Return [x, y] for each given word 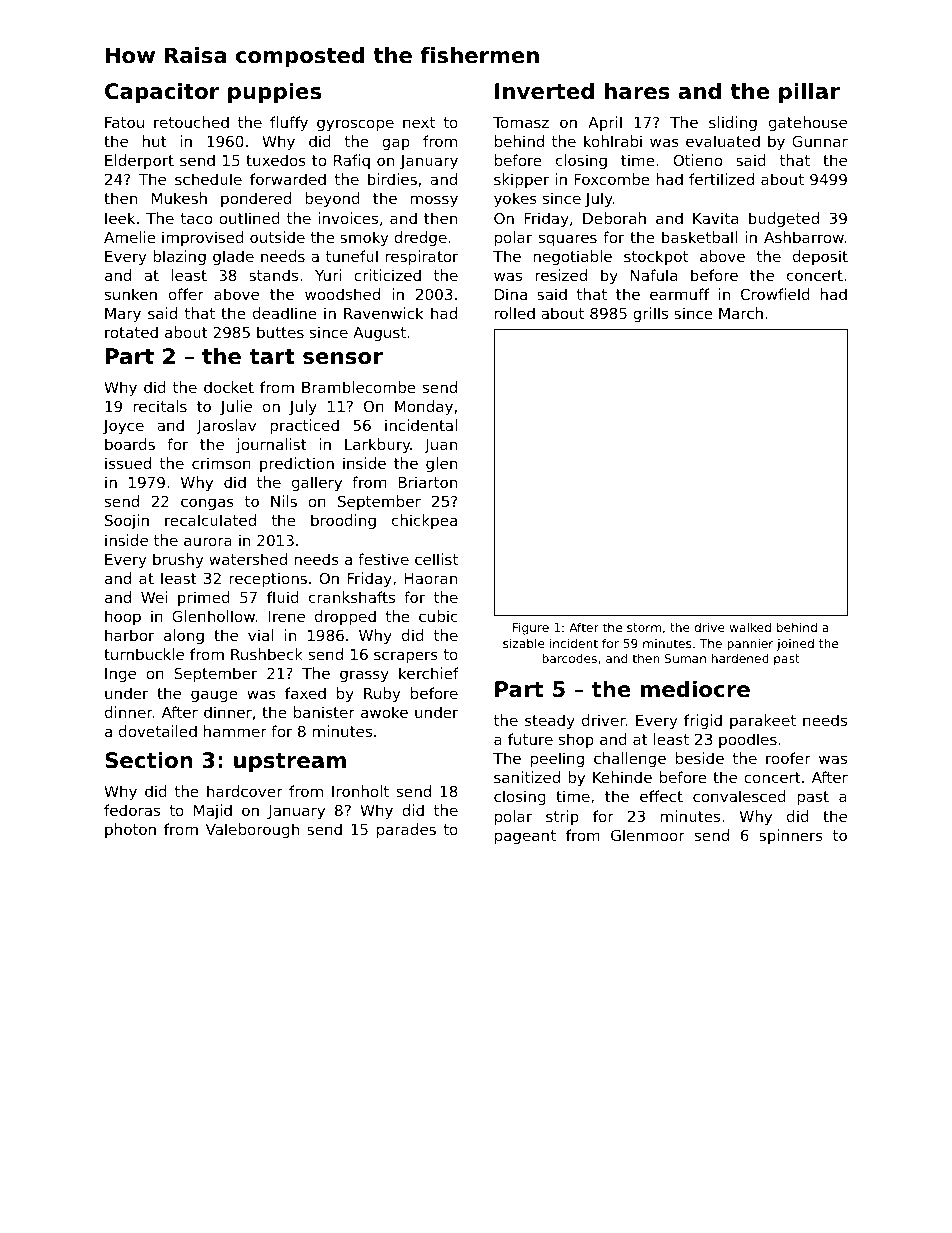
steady [550, 721]
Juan [440, 446]
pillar [809, 93]
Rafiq [352, 161]
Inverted [544, 91]
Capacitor [162, 93]
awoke [384, 712]
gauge [214, 696]
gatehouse [808, 123]
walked [750, 627]
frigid [703, 721]
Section [149, 760]
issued [128, 463]
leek [120, 218]
